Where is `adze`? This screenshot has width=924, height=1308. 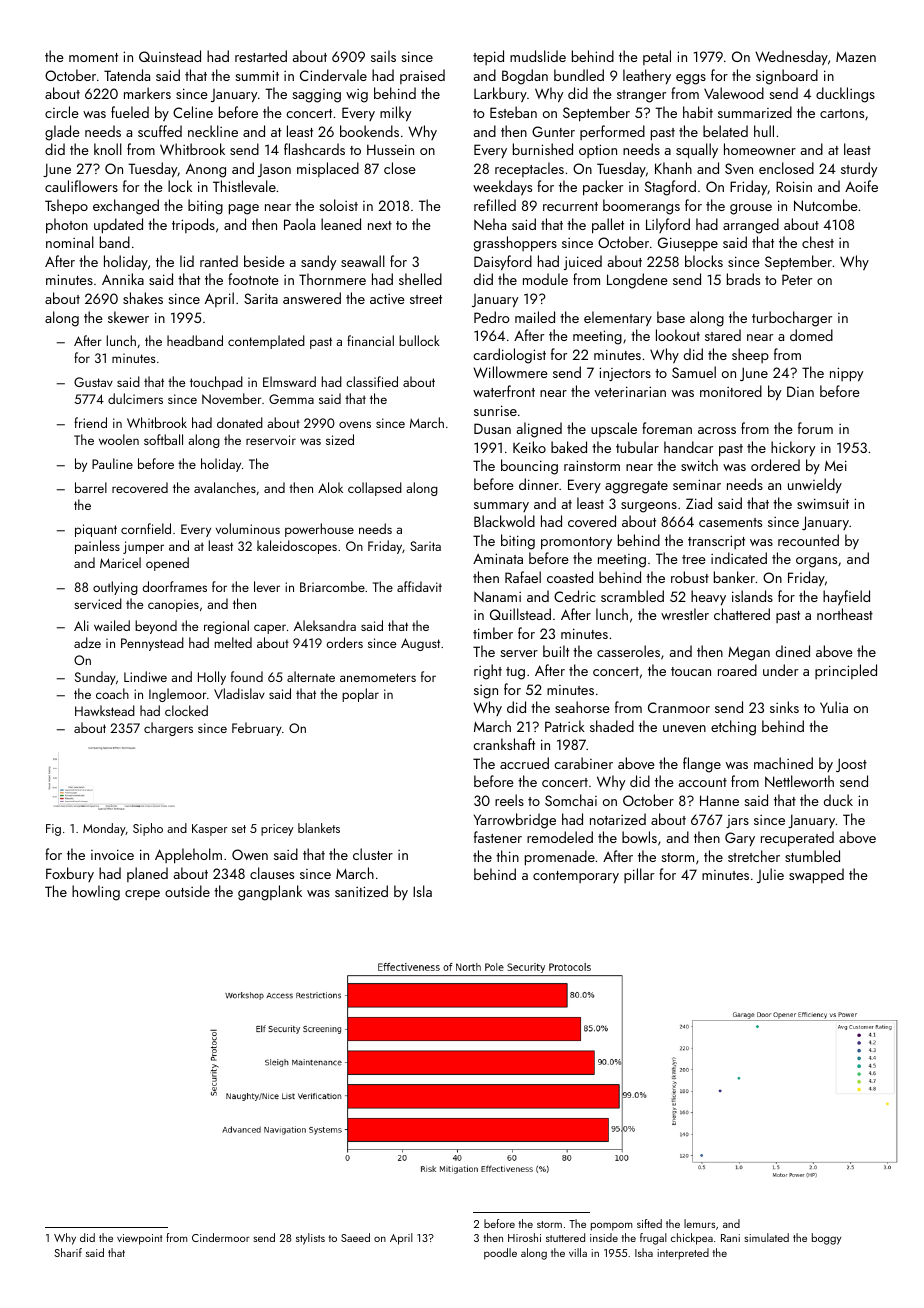 adze is located at coordinates (87, 642).
